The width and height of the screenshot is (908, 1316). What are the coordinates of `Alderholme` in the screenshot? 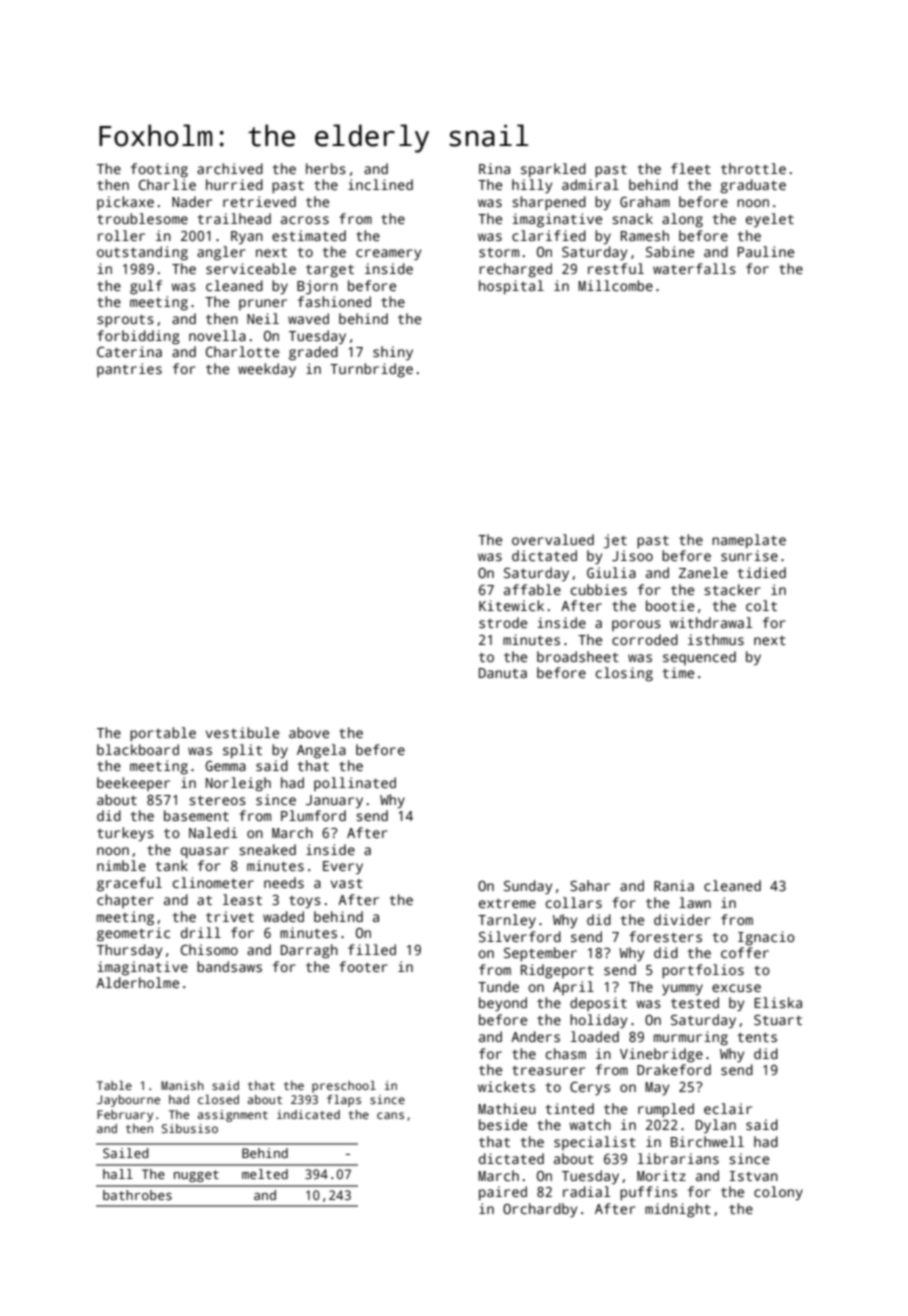 It's located at (137, 982).
